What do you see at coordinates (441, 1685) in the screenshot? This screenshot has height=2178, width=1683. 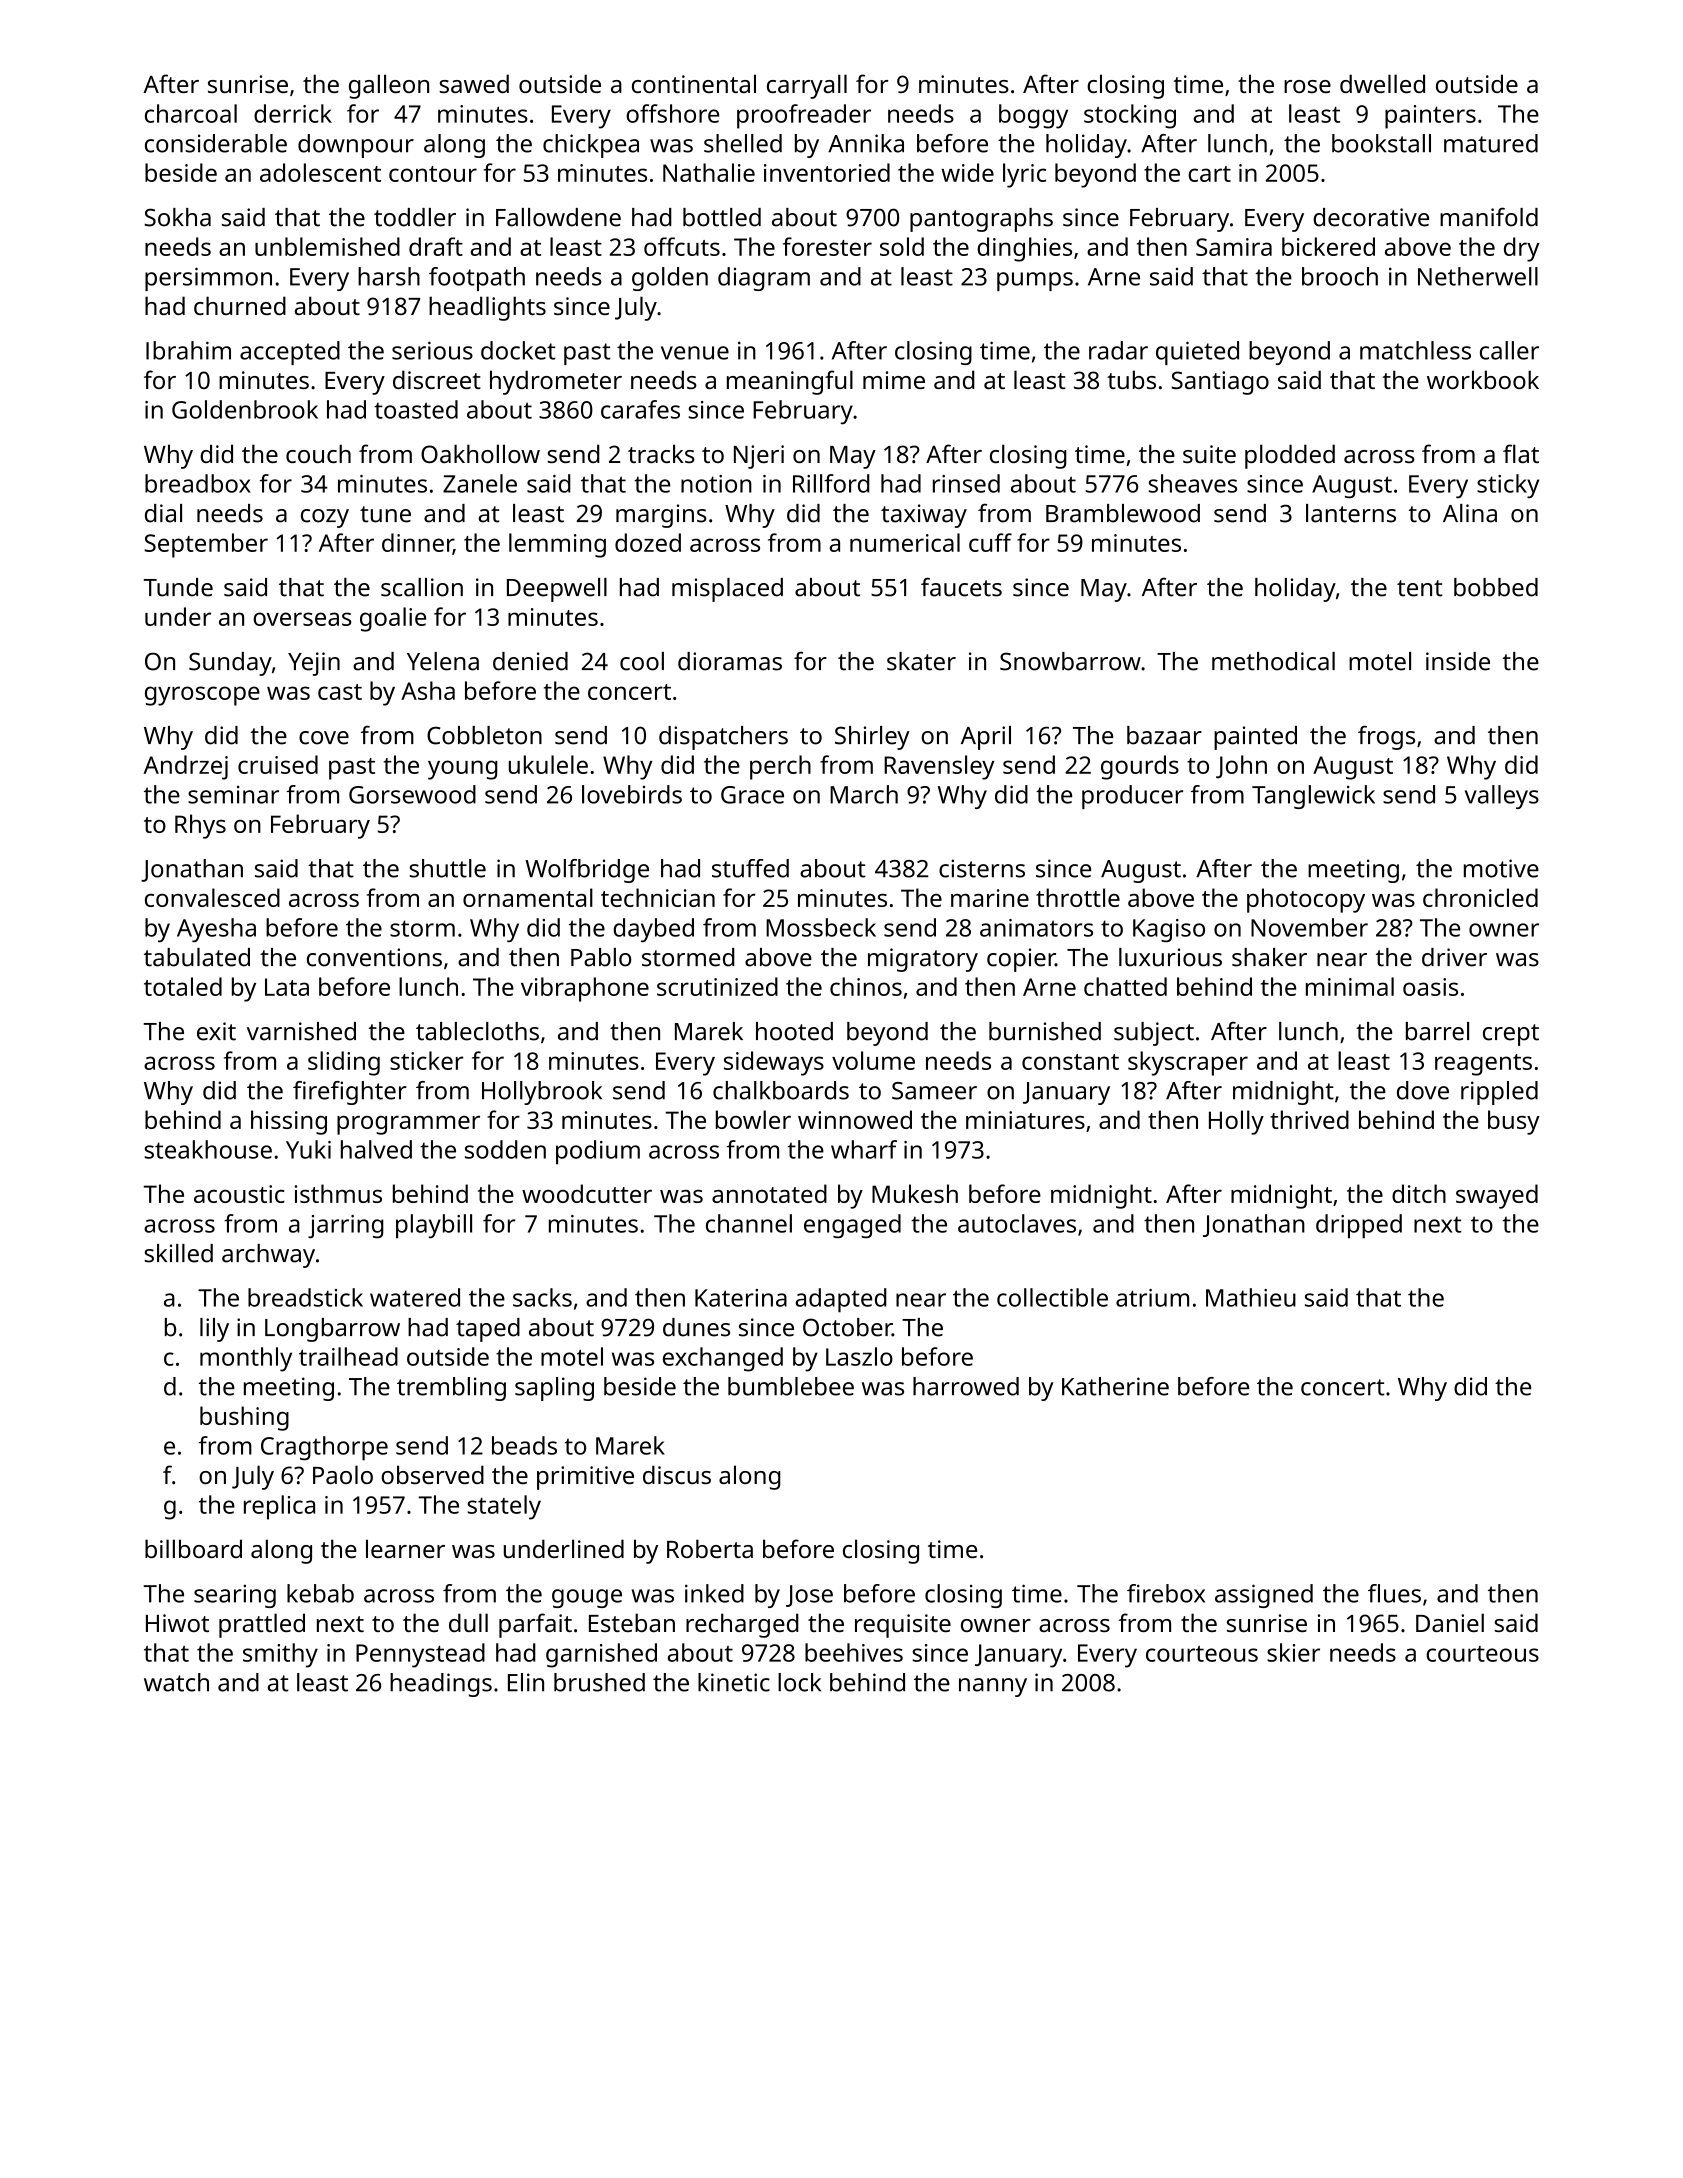 I see `headings` at bounding box center [441, 1685].
